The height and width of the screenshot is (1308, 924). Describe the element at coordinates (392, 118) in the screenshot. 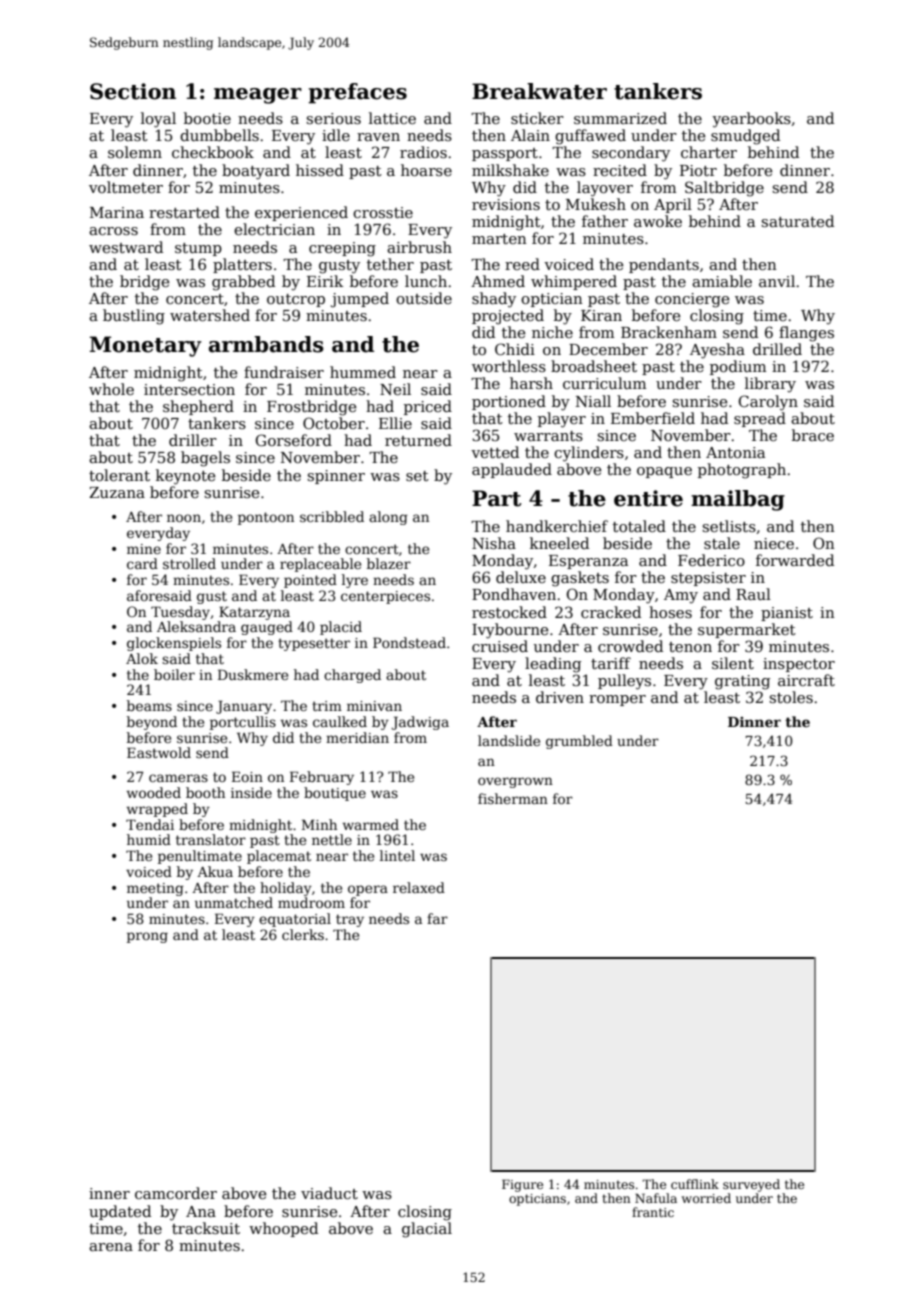

I see `lattice` at that location.
